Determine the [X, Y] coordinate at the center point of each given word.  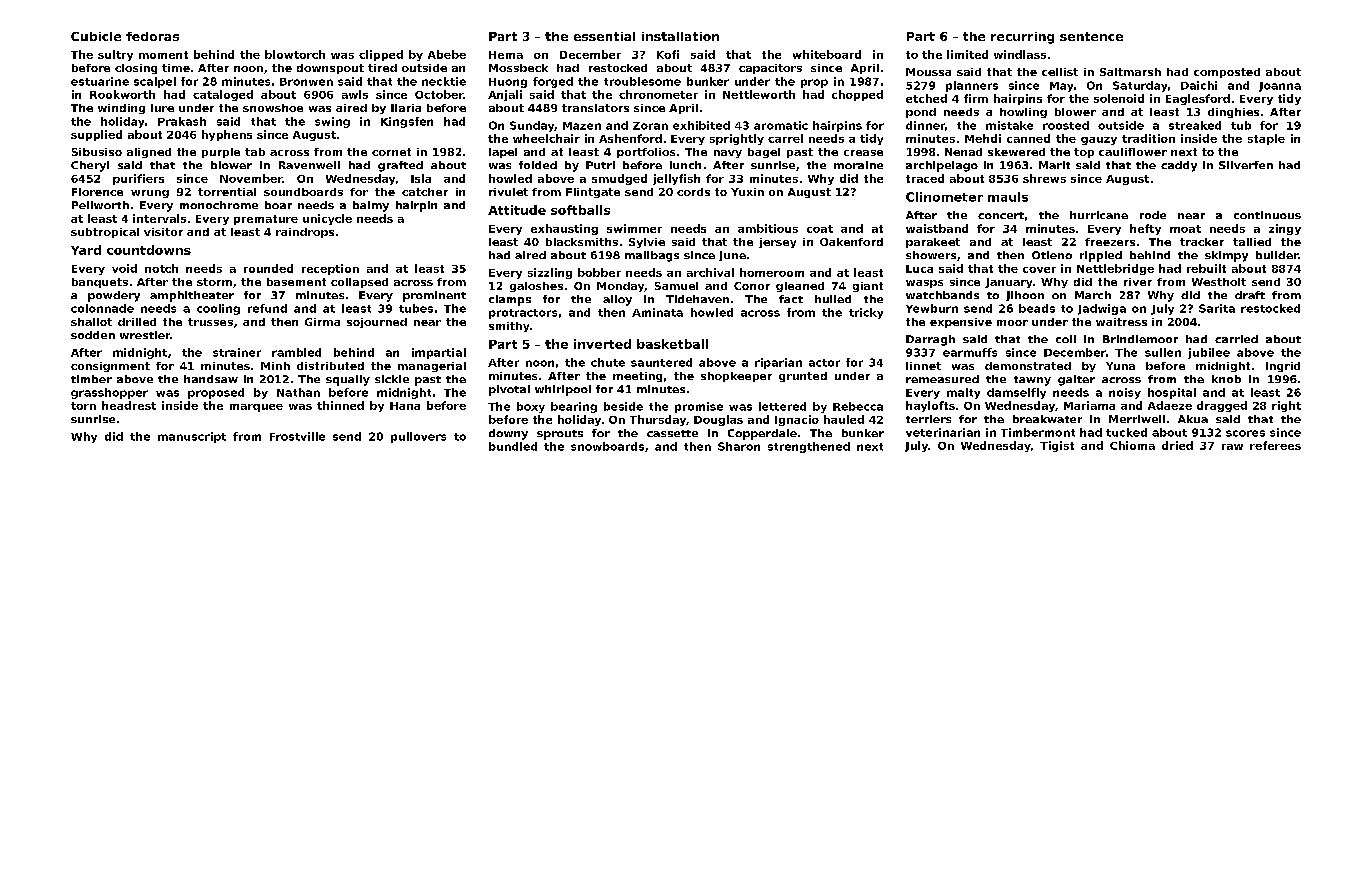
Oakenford [851, 242]
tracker [1202, 242]
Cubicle [96, 36]
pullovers [418, 437]
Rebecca [858, 406]
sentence [1091, 36]
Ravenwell [309, 165]
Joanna [1280, 87]
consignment [110, 367]
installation [680, 36]
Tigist [1057, 446]
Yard [86, 250]
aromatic [781, 125]
